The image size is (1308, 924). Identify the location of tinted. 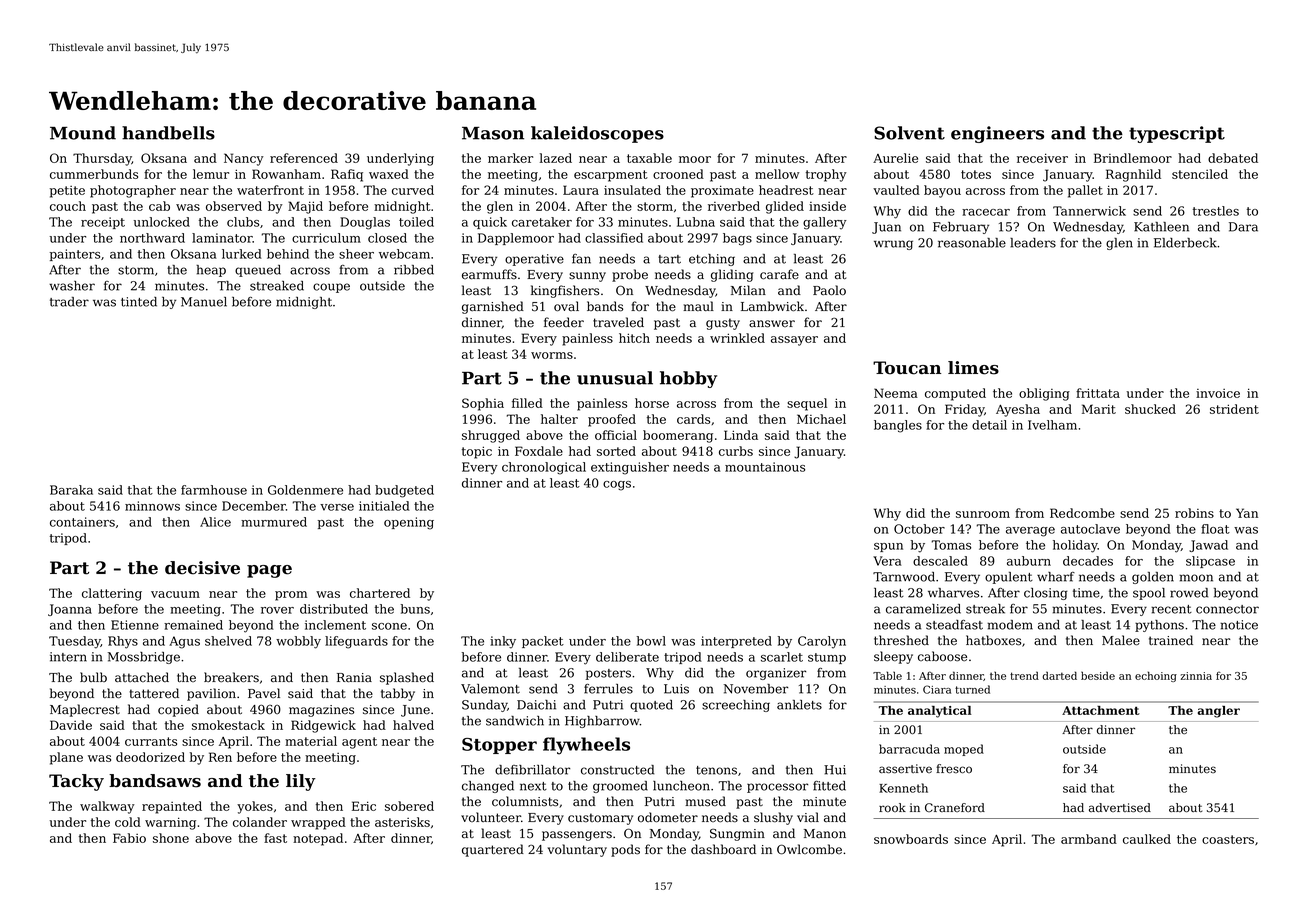
(139, 302).
